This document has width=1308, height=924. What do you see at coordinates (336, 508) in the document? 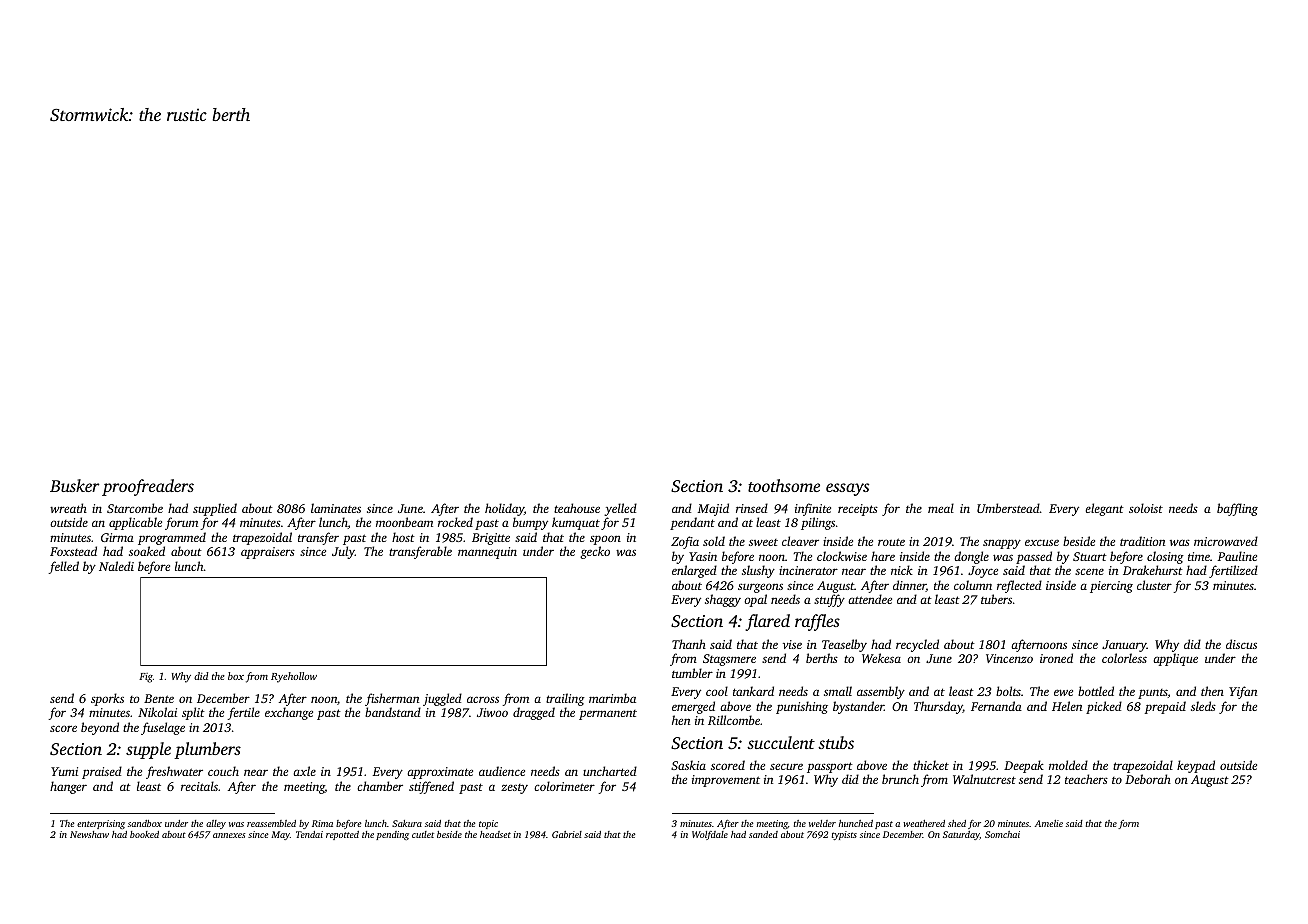
I see `laminates` at bounding box center [336, 508].
